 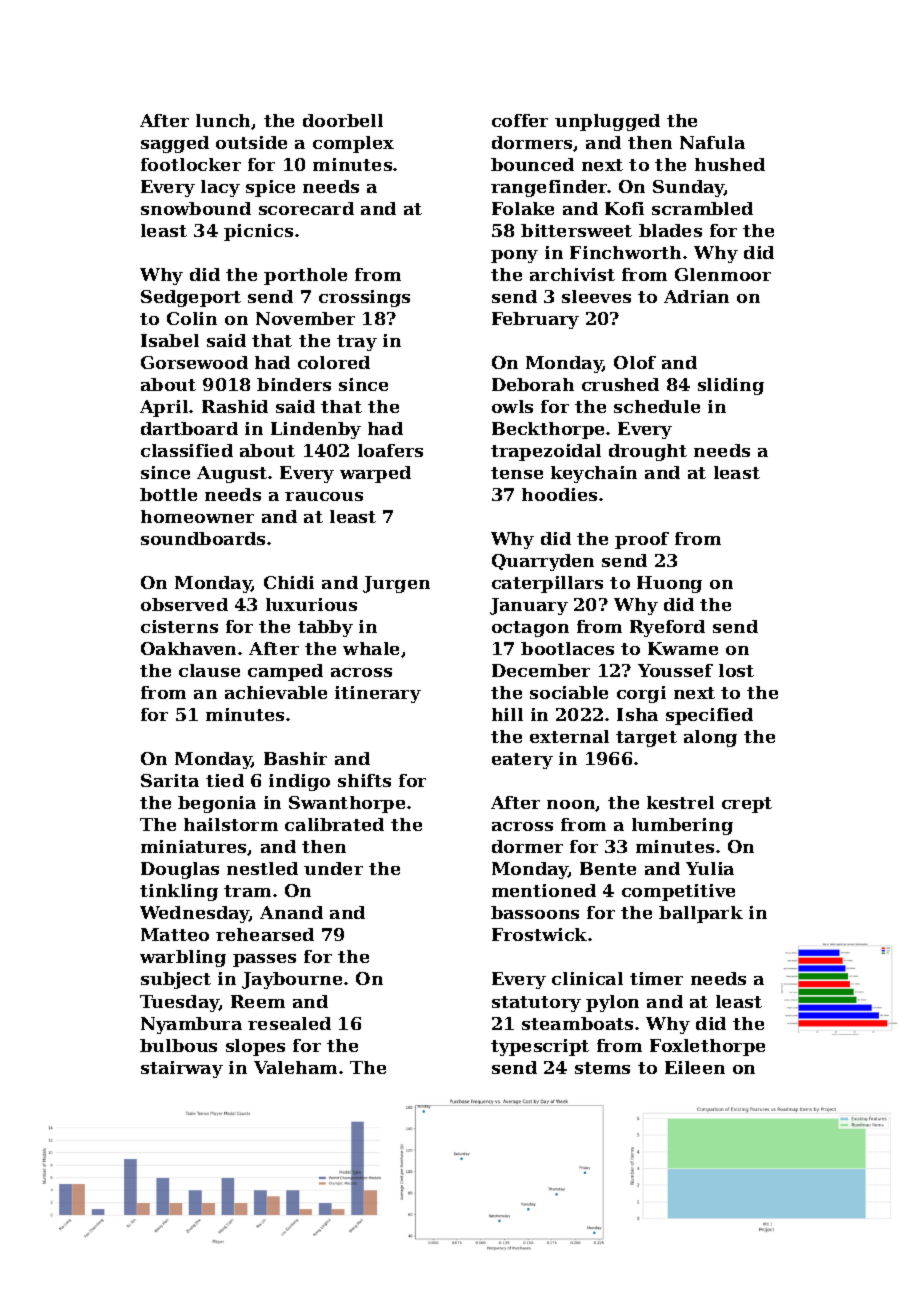 I want to click on Eileen, so click(x=695, y=1067).
